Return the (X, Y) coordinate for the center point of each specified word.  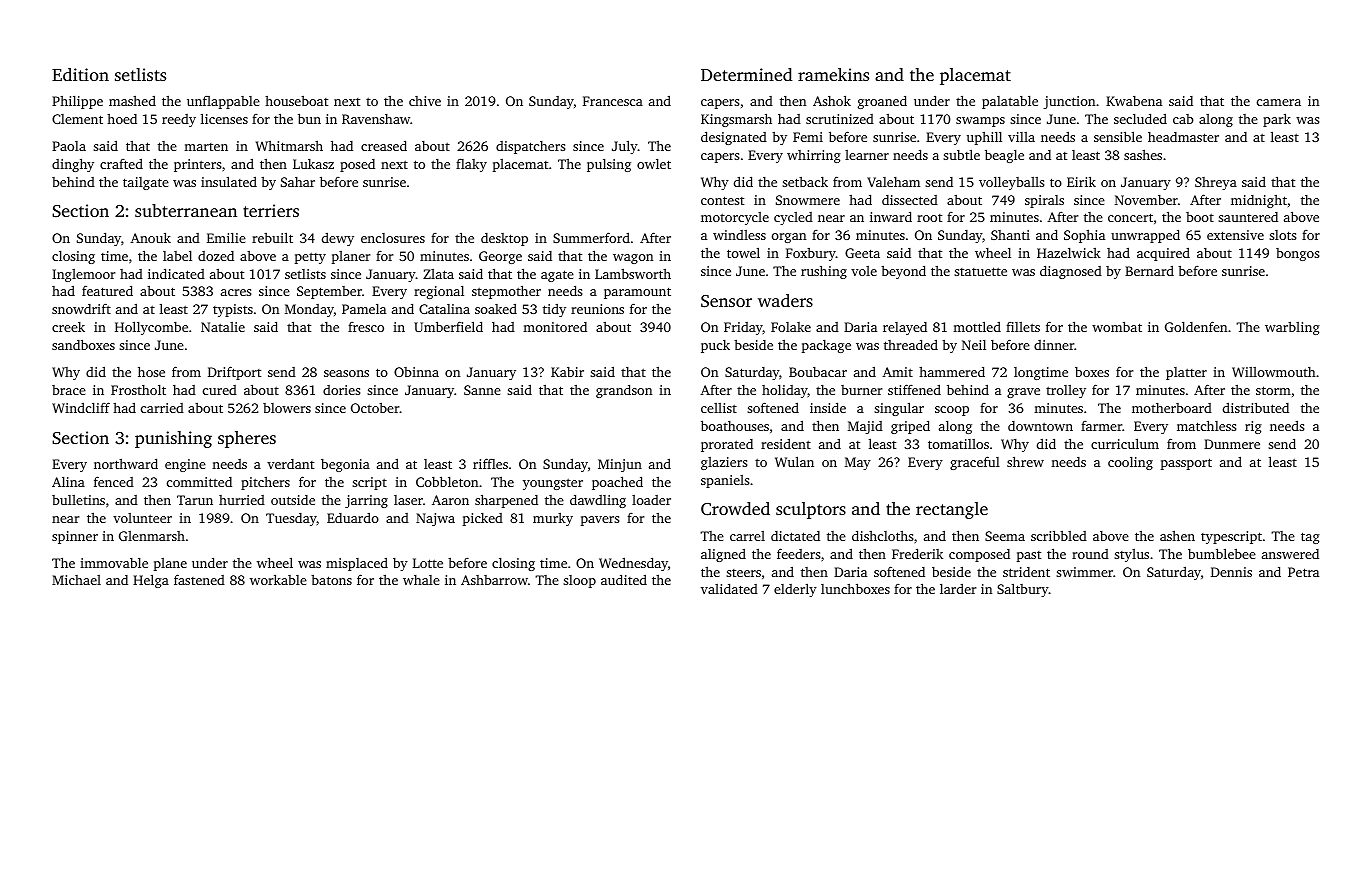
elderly (795, 590)
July (625, 147)
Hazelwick (1069, 253)
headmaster (1183, 137)
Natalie (223, 327)
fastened (199, 579)
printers (197, 165)
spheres (247, 439)
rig (1253, 427)
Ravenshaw (376, 119)
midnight (1259, 201)
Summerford (591, 237)
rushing (824, 272)
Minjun (620, 465)
